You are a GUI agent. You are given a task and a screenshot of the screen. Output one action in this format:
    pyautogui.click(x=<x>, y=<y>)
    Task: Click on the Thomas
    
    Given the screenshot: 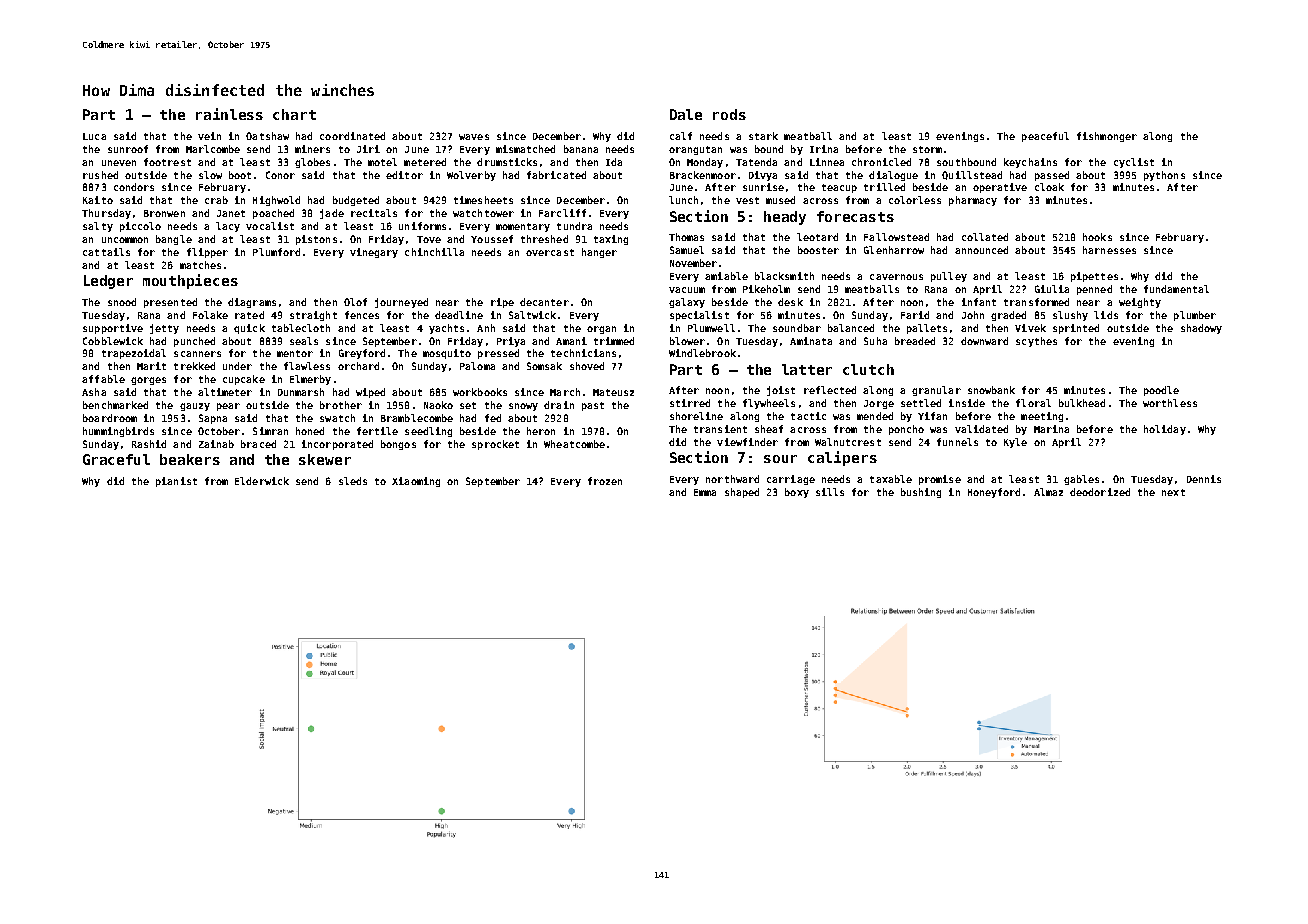 What is the action you would take?
    pyautogui.click(x=686, y=237)
